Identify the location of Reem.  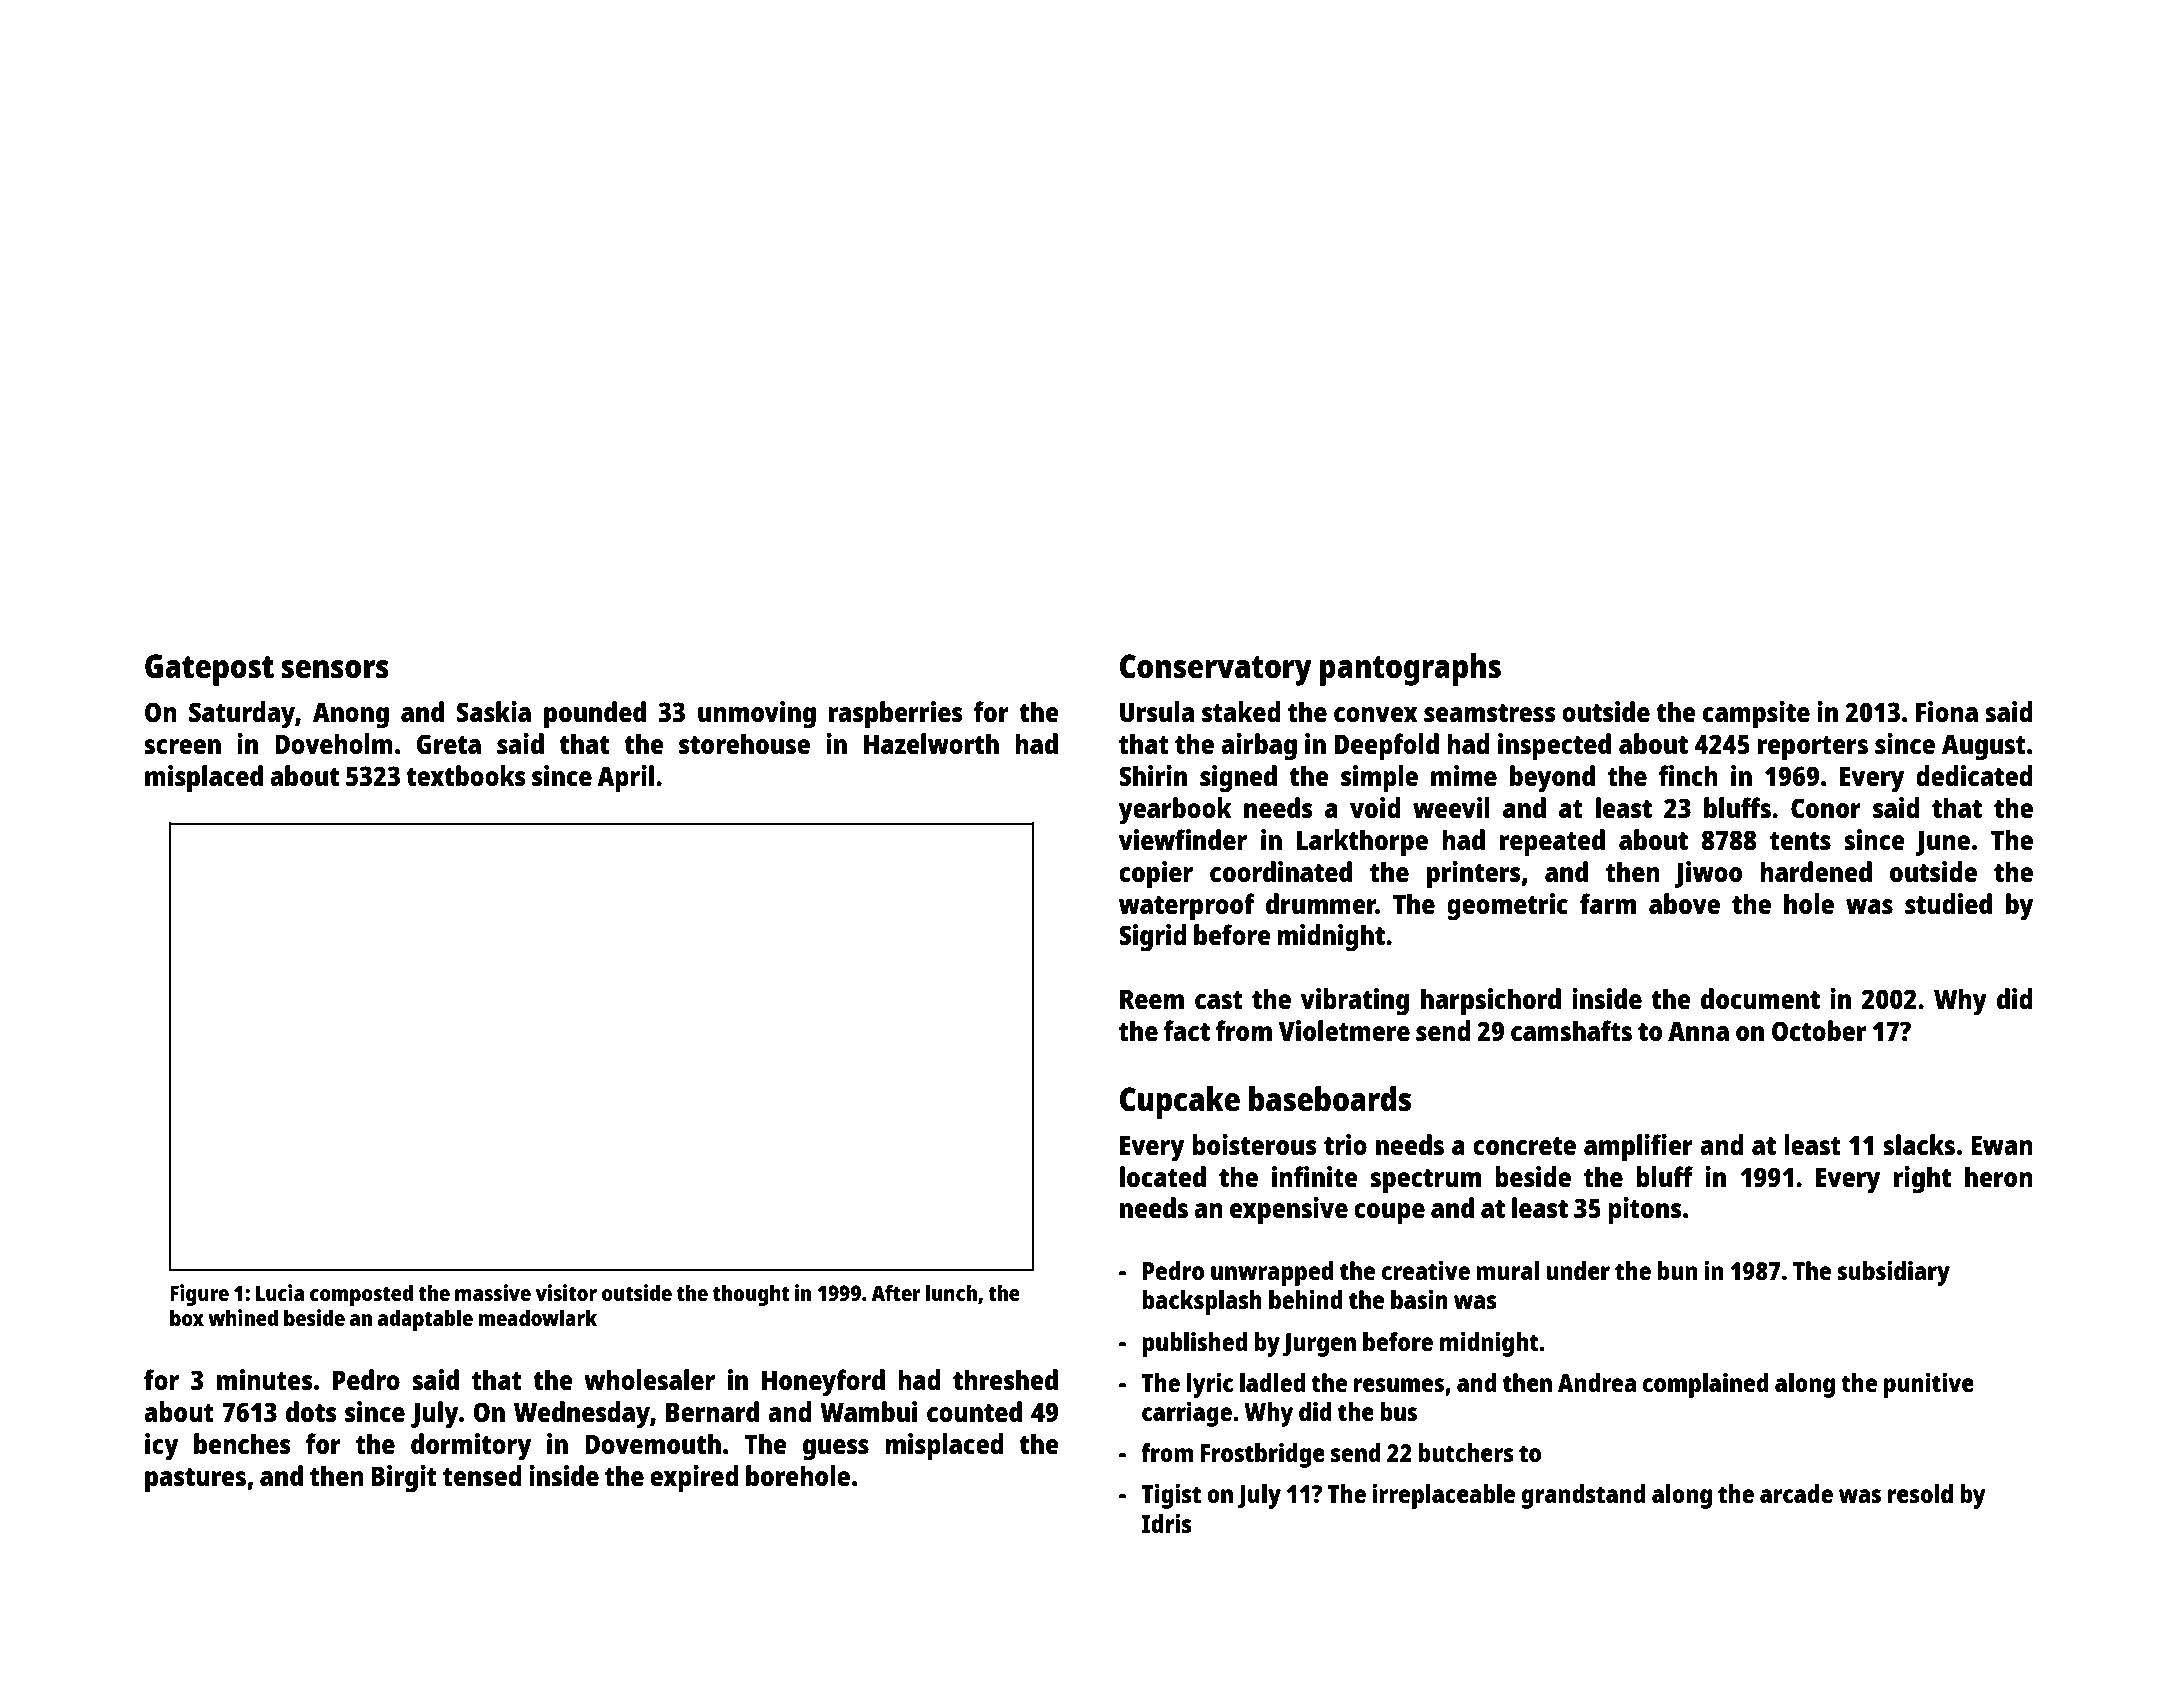
(1152, 999).
